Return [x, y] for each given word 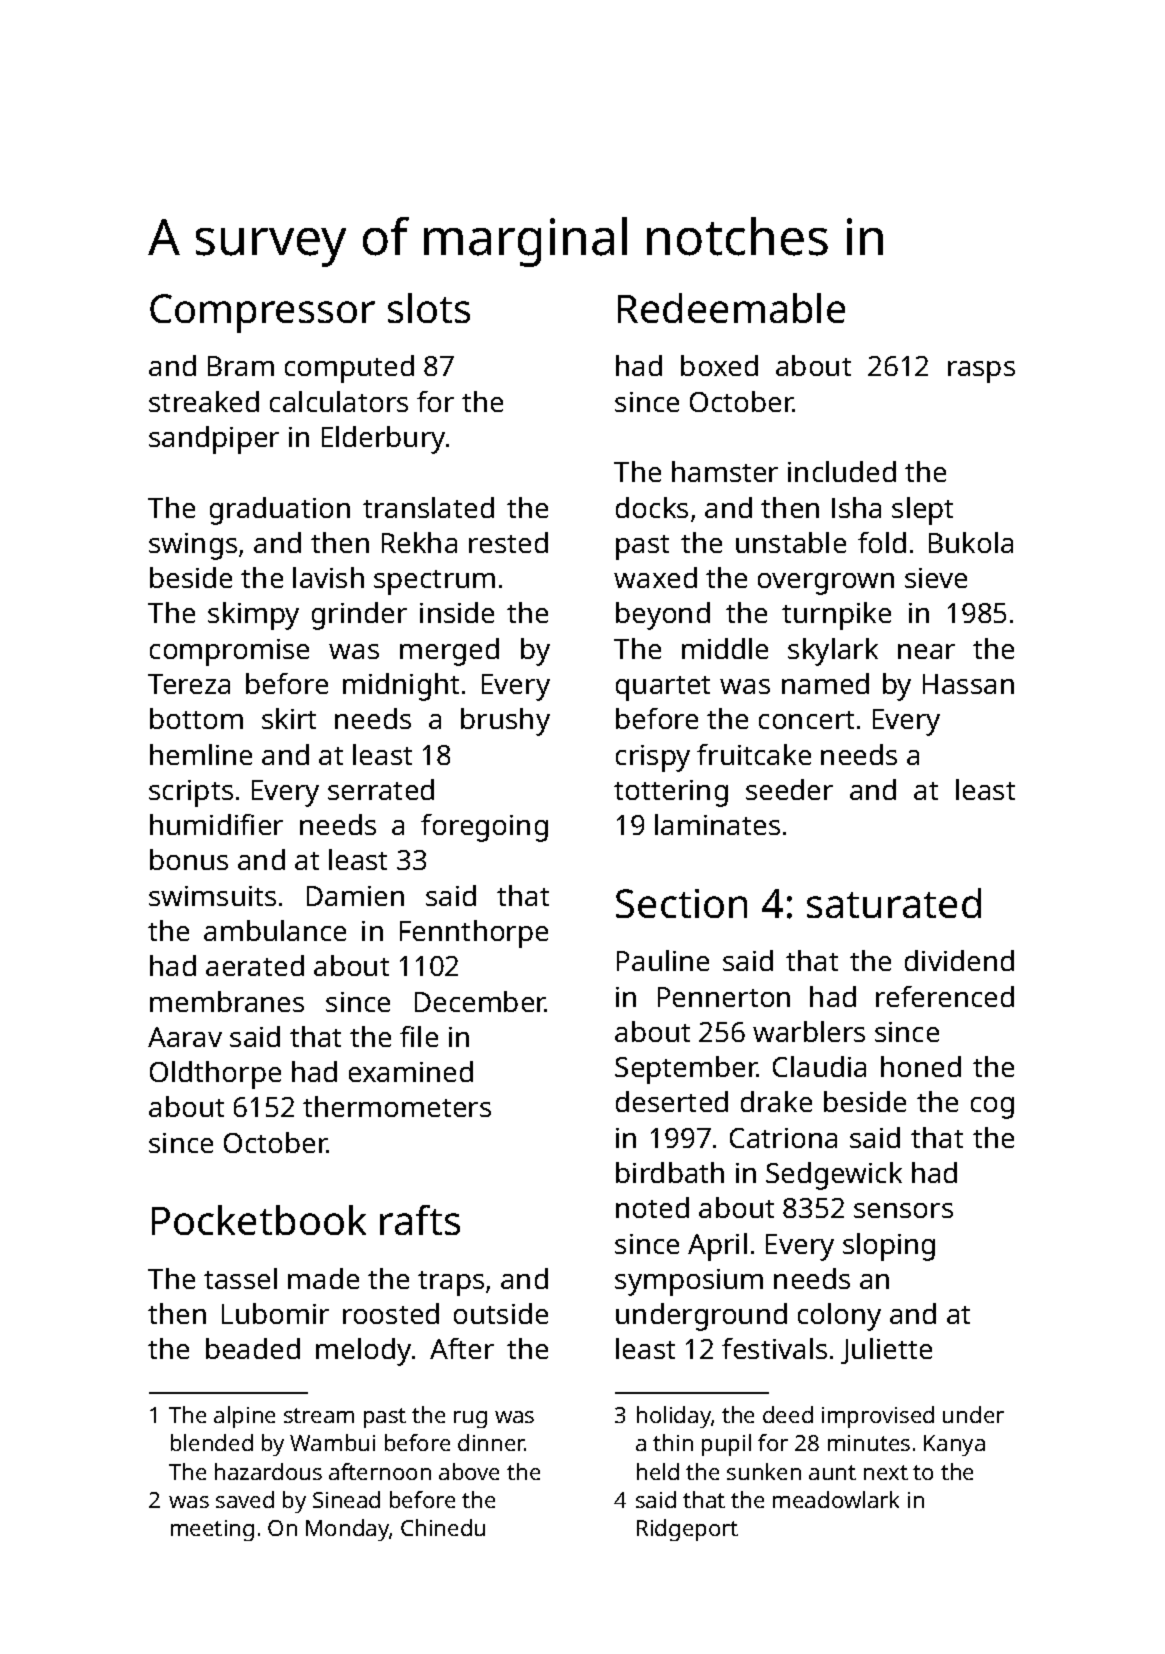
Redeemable [731, 308]
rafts [420, 1220]
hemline [201, 754]
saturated [894, 903]
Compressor [262, 313]
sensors [903, 1210]
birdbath [670, 1172]
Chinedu [443, 1527]
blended [212, 1442]
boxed [719, 365]
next [886, 1472]
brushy [505, 722]
